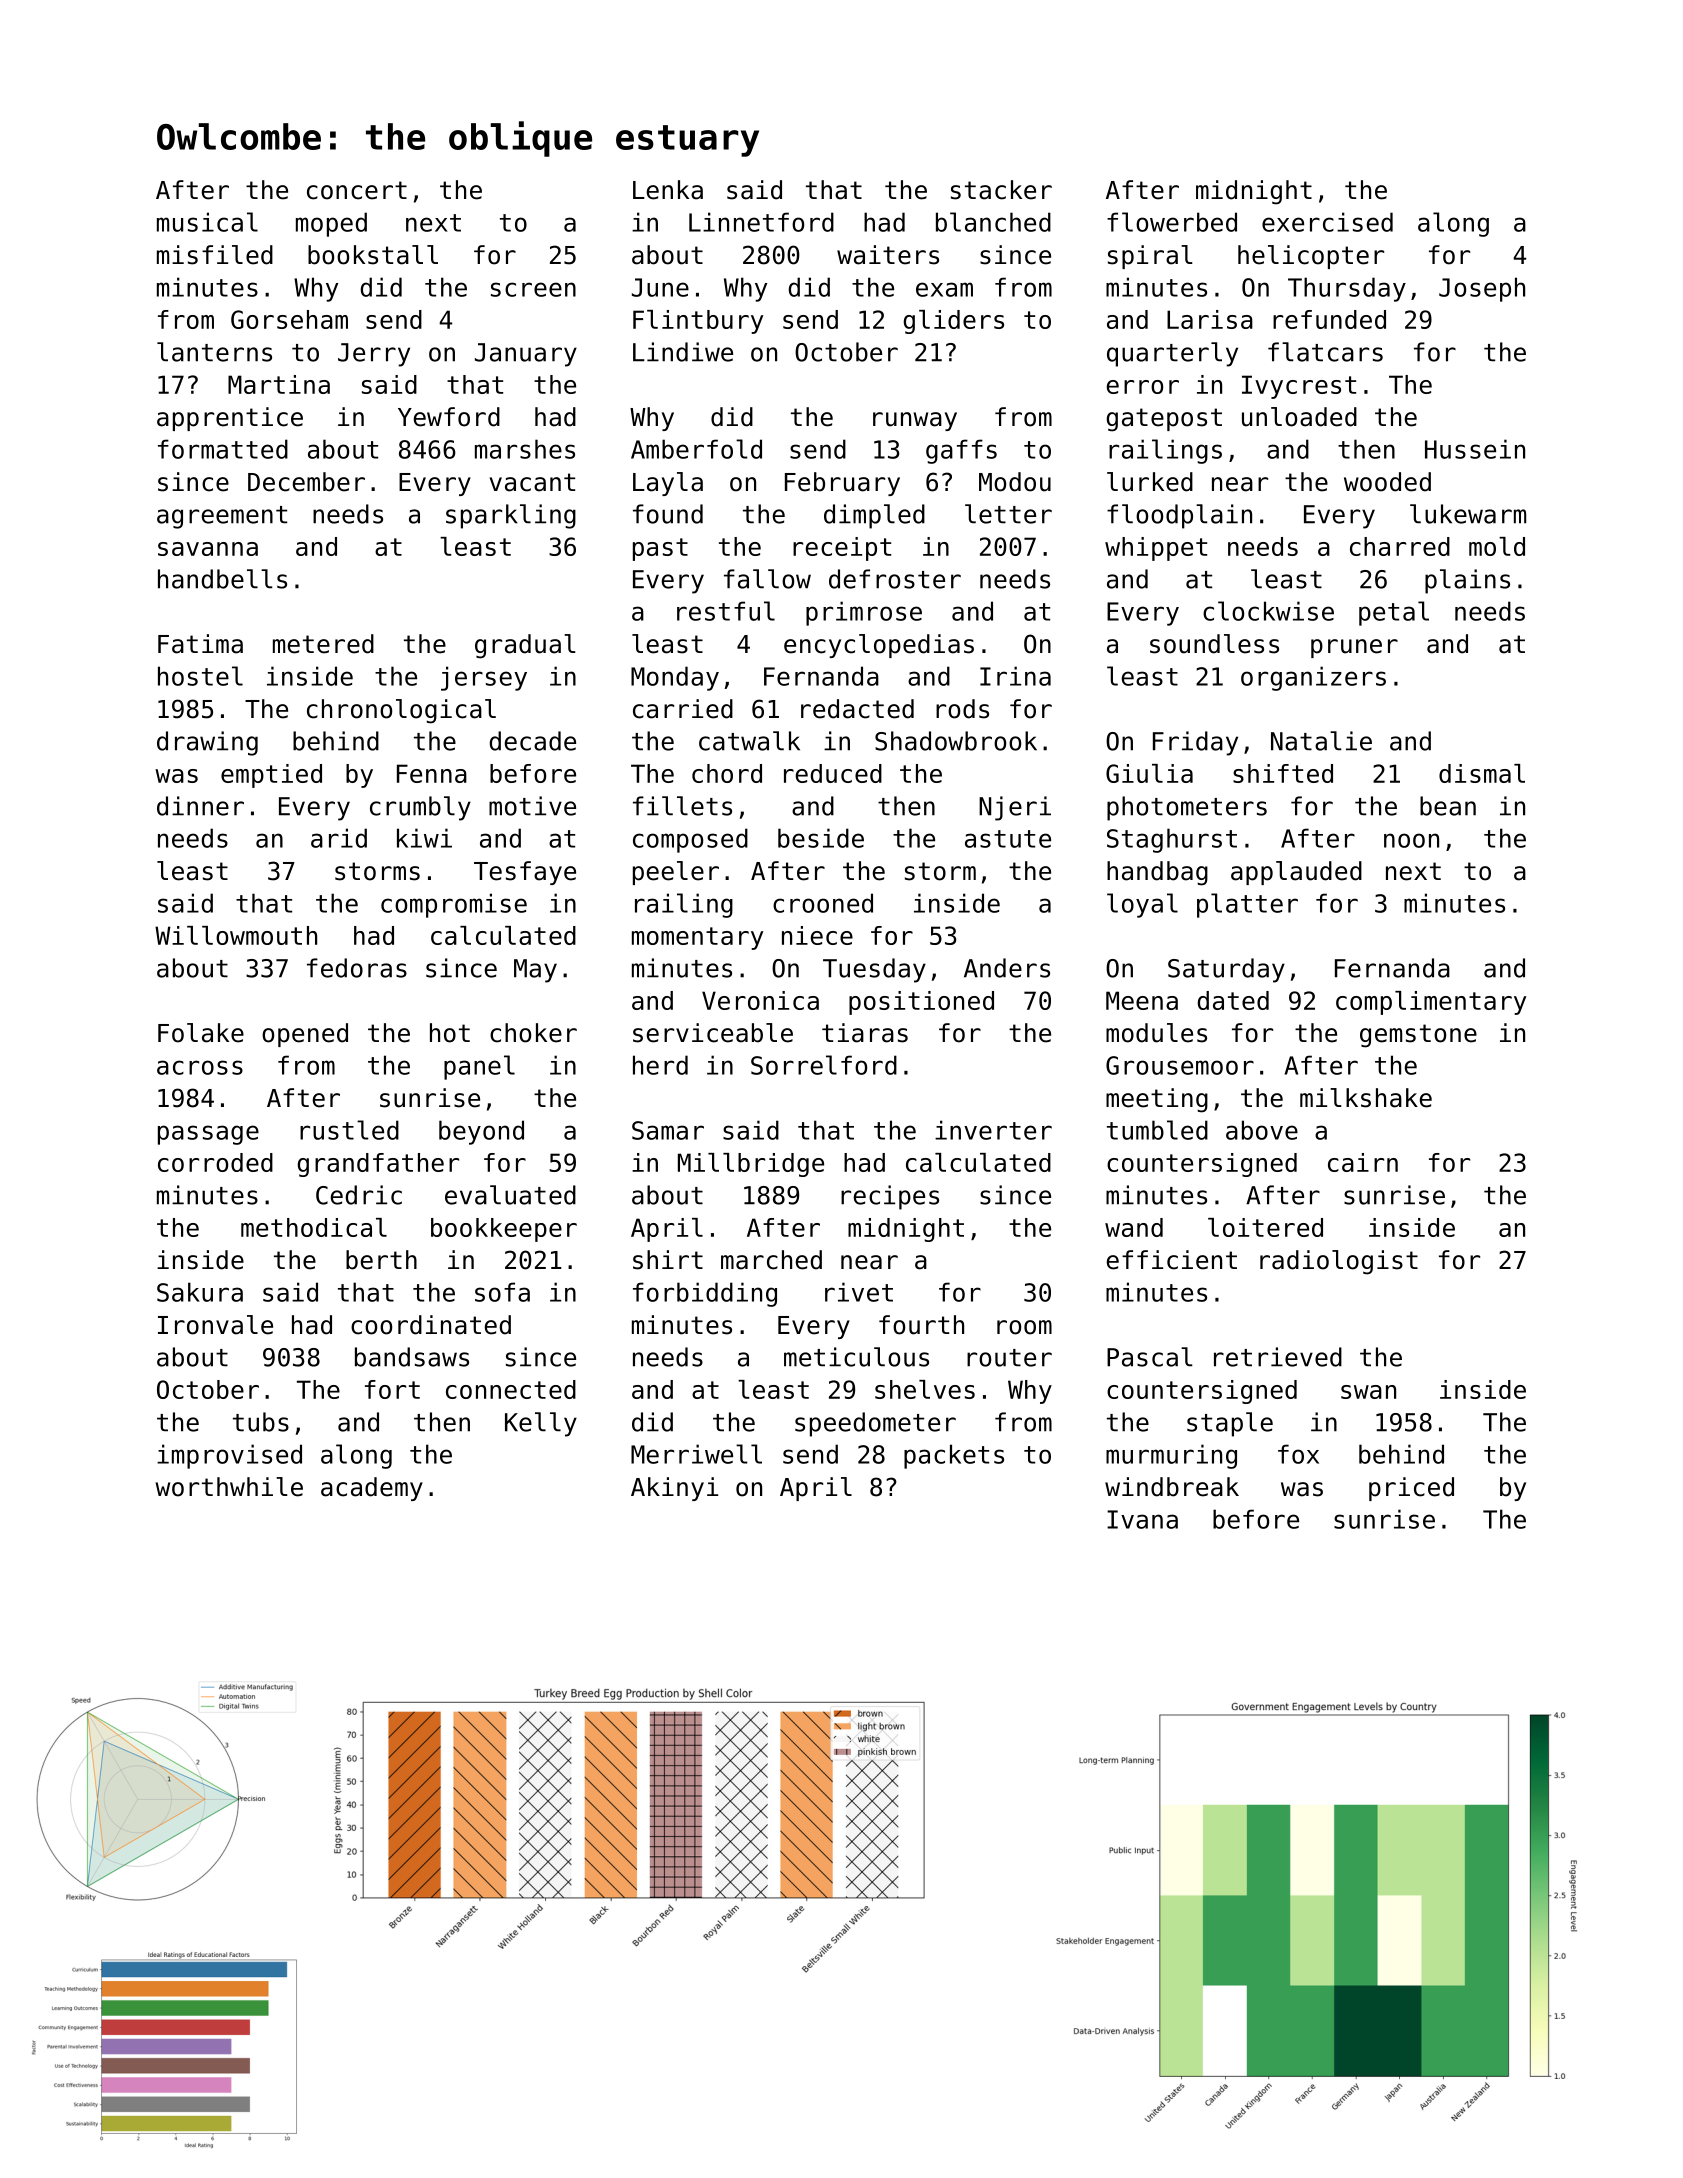  I want to click on carried, so click(683, 709).
